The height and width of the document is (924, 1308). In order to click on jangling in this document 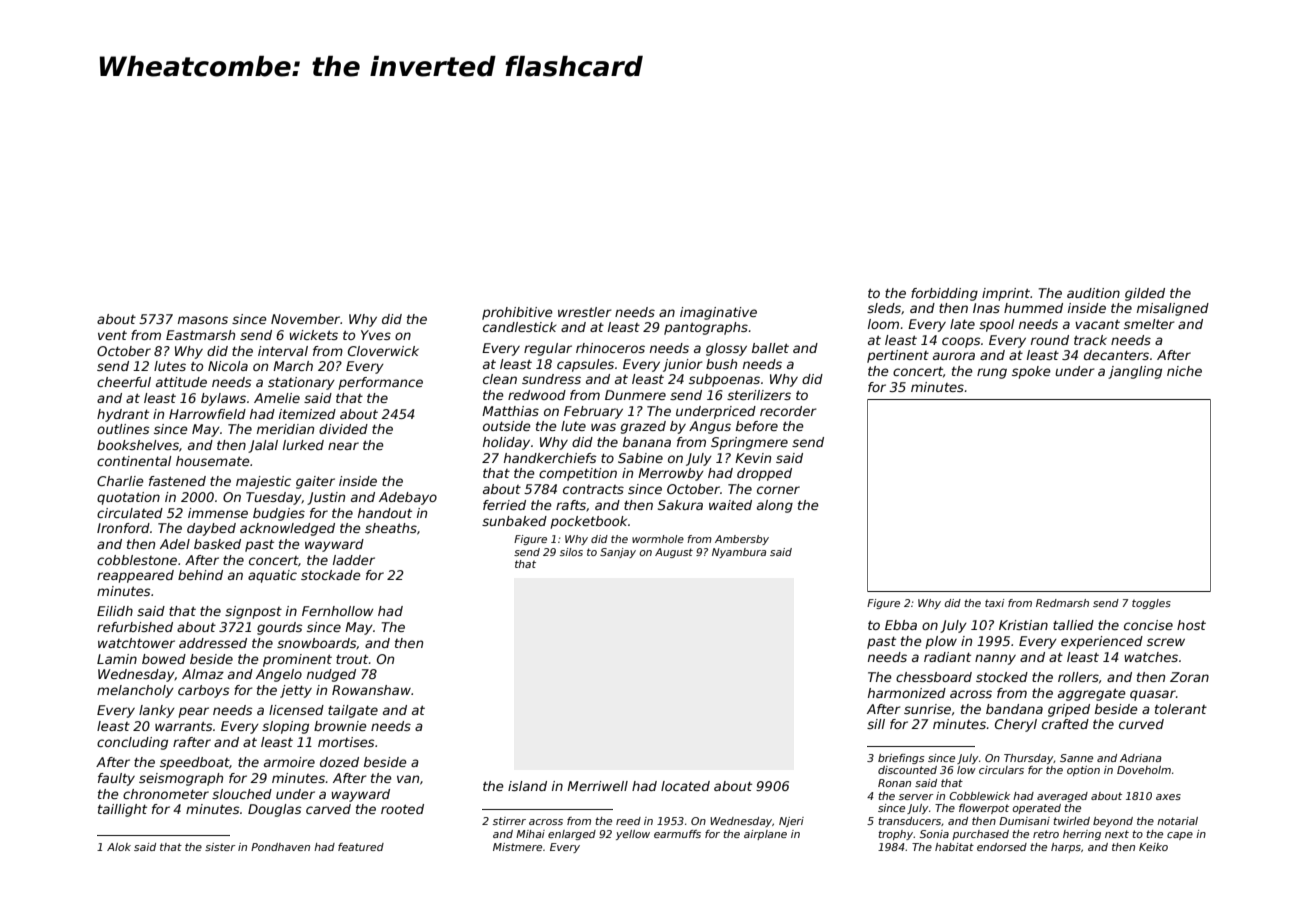, I will do `click(1135, 372)`.
